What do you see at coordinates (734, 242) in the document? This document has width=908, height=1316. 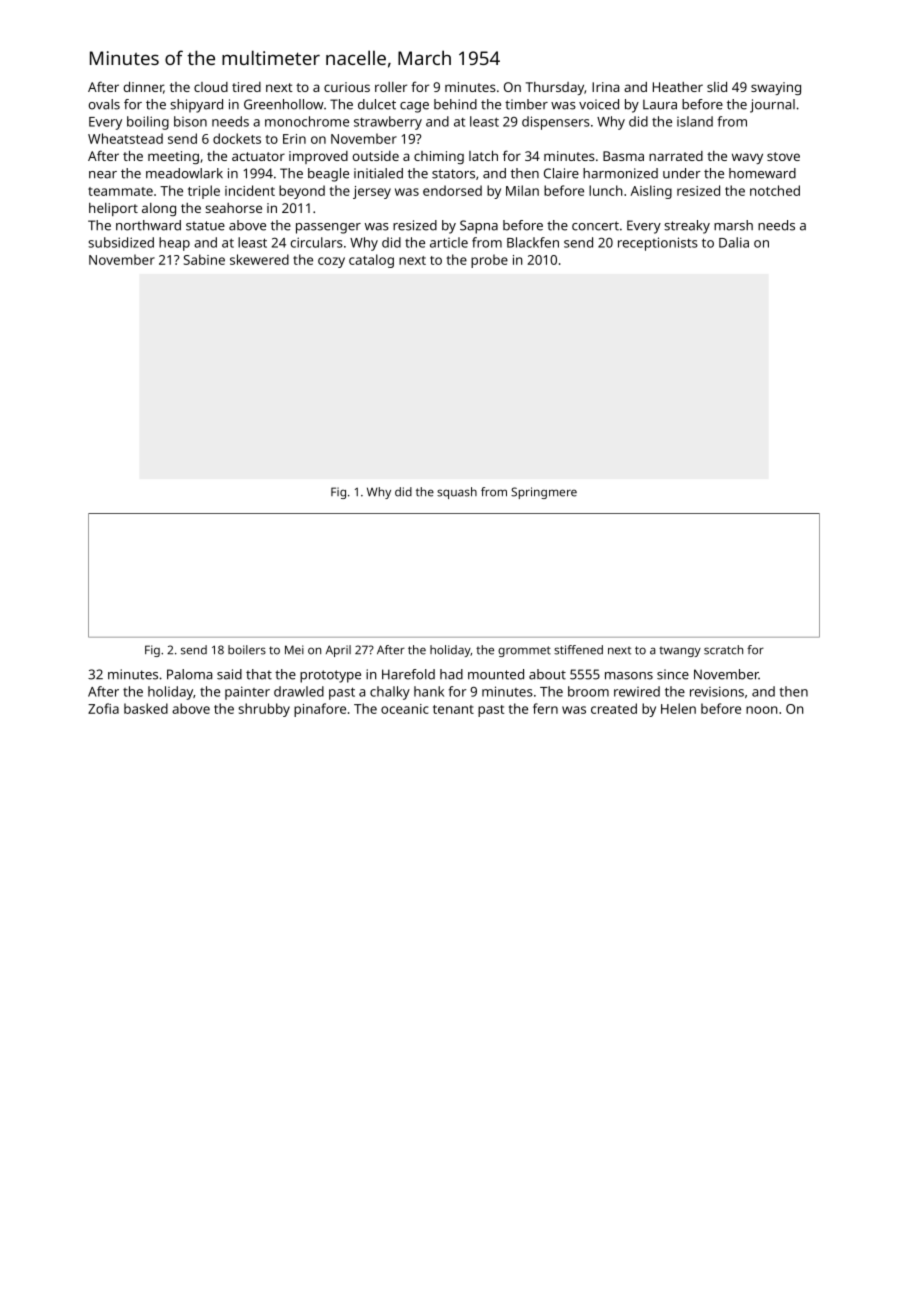 I see `Dalia` at bounding box center [734, 242].
